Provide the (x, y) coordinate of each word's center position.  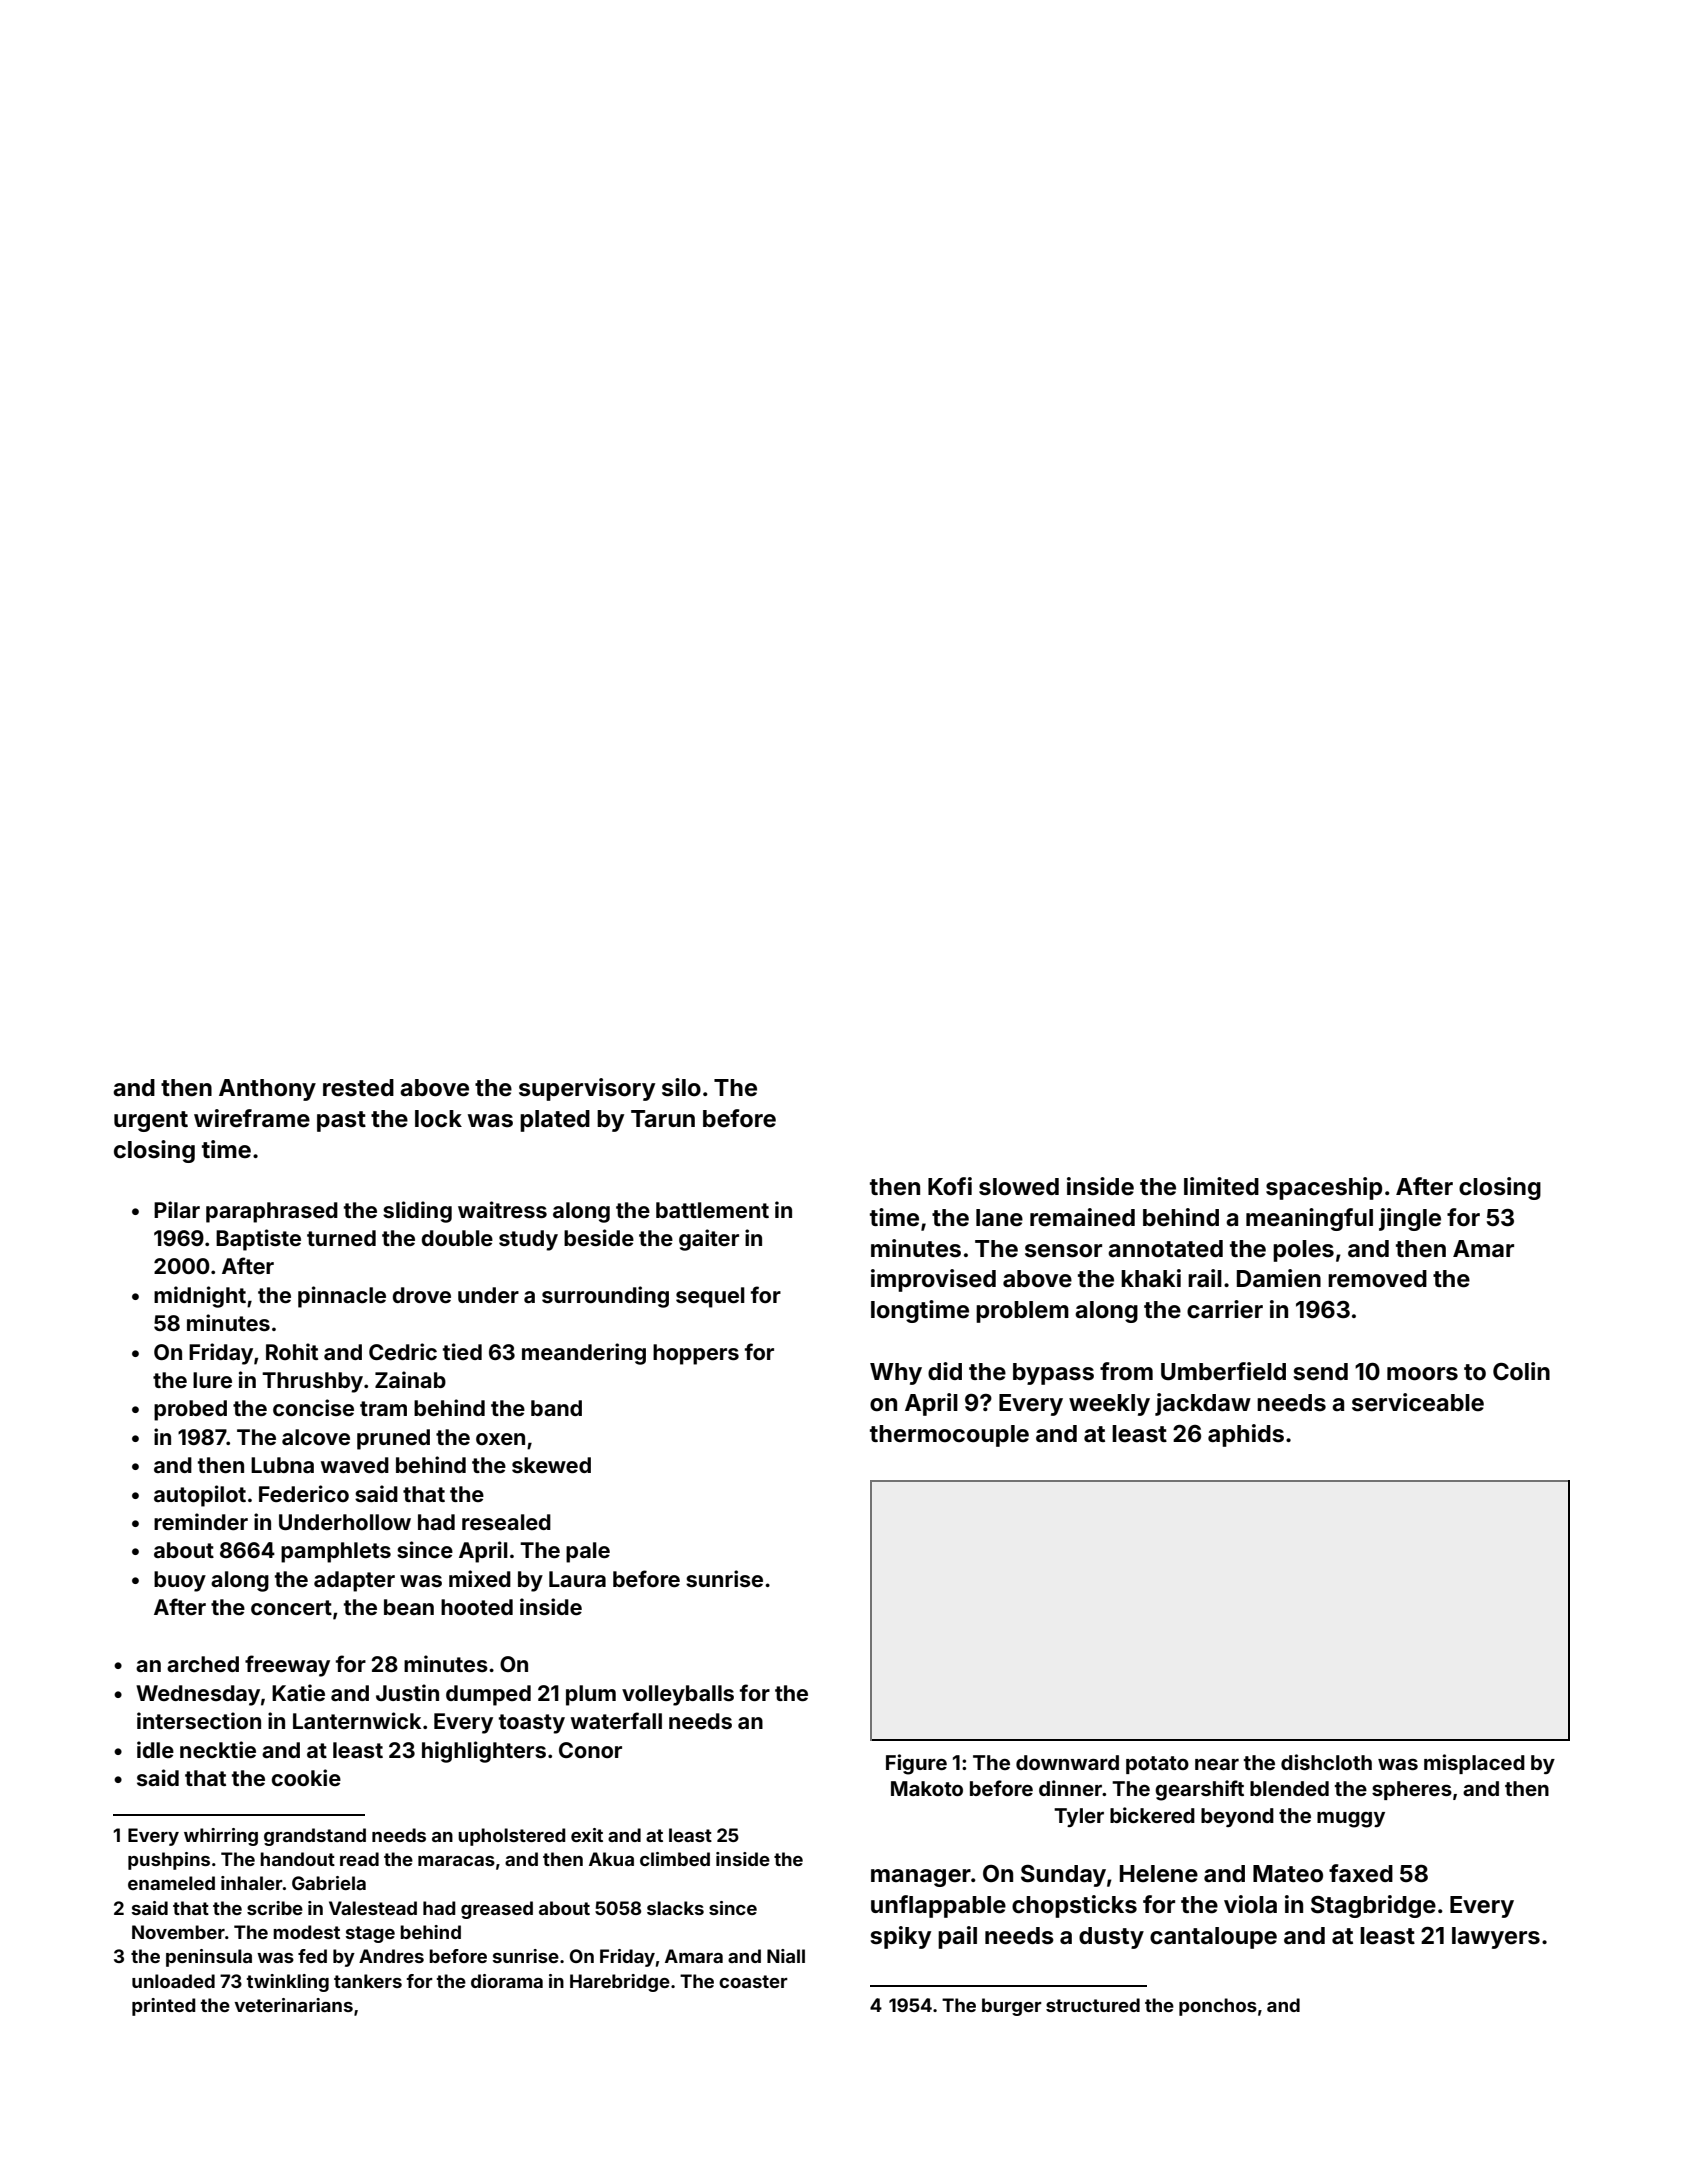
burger (1012, 2007)
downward (1067, 1762)
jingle (1410, 1219)
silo (681, 1087)
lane (999, 1218)
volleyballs (678, 1695)
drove (422, 1295)
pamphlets (336, 1552)
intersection (199, 1720)
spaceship (1324, 1188)
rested (358, 1088)
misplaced (1474, 1764)
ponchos (1218, 2007)
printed (164, 2007)
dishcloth (1326, 1762)
